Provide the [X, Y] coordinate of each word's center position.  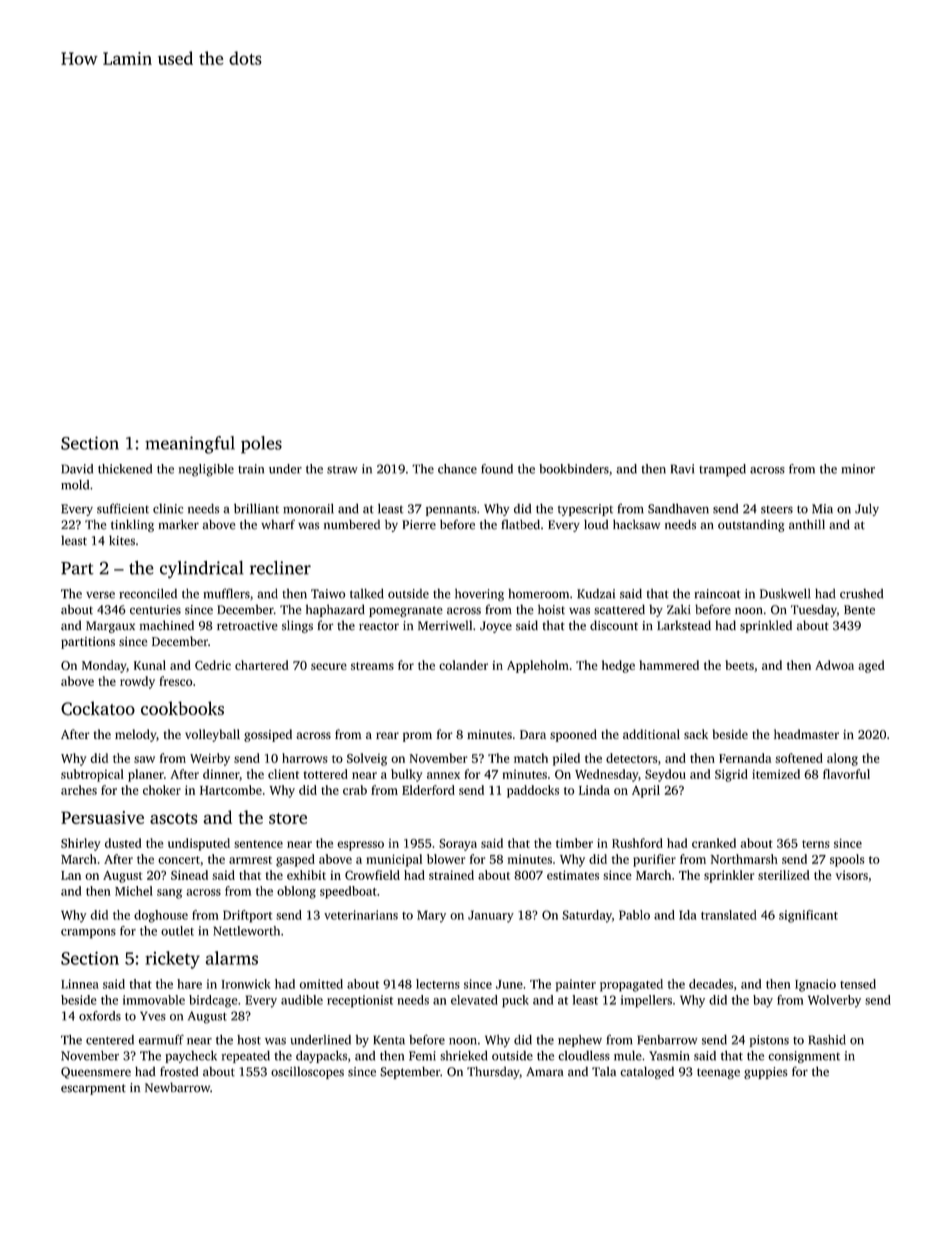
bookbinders [574, 469]
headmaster [806, 734]
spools [847, 860]
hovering [479, 595]
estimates [573, 875]
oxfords [100, 1016]
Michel [134, 891]
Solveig [367, 759]
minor [858, 469]
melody [135, 735]
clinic [168, 509]
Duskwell [785, 594]
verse [100, 595]
